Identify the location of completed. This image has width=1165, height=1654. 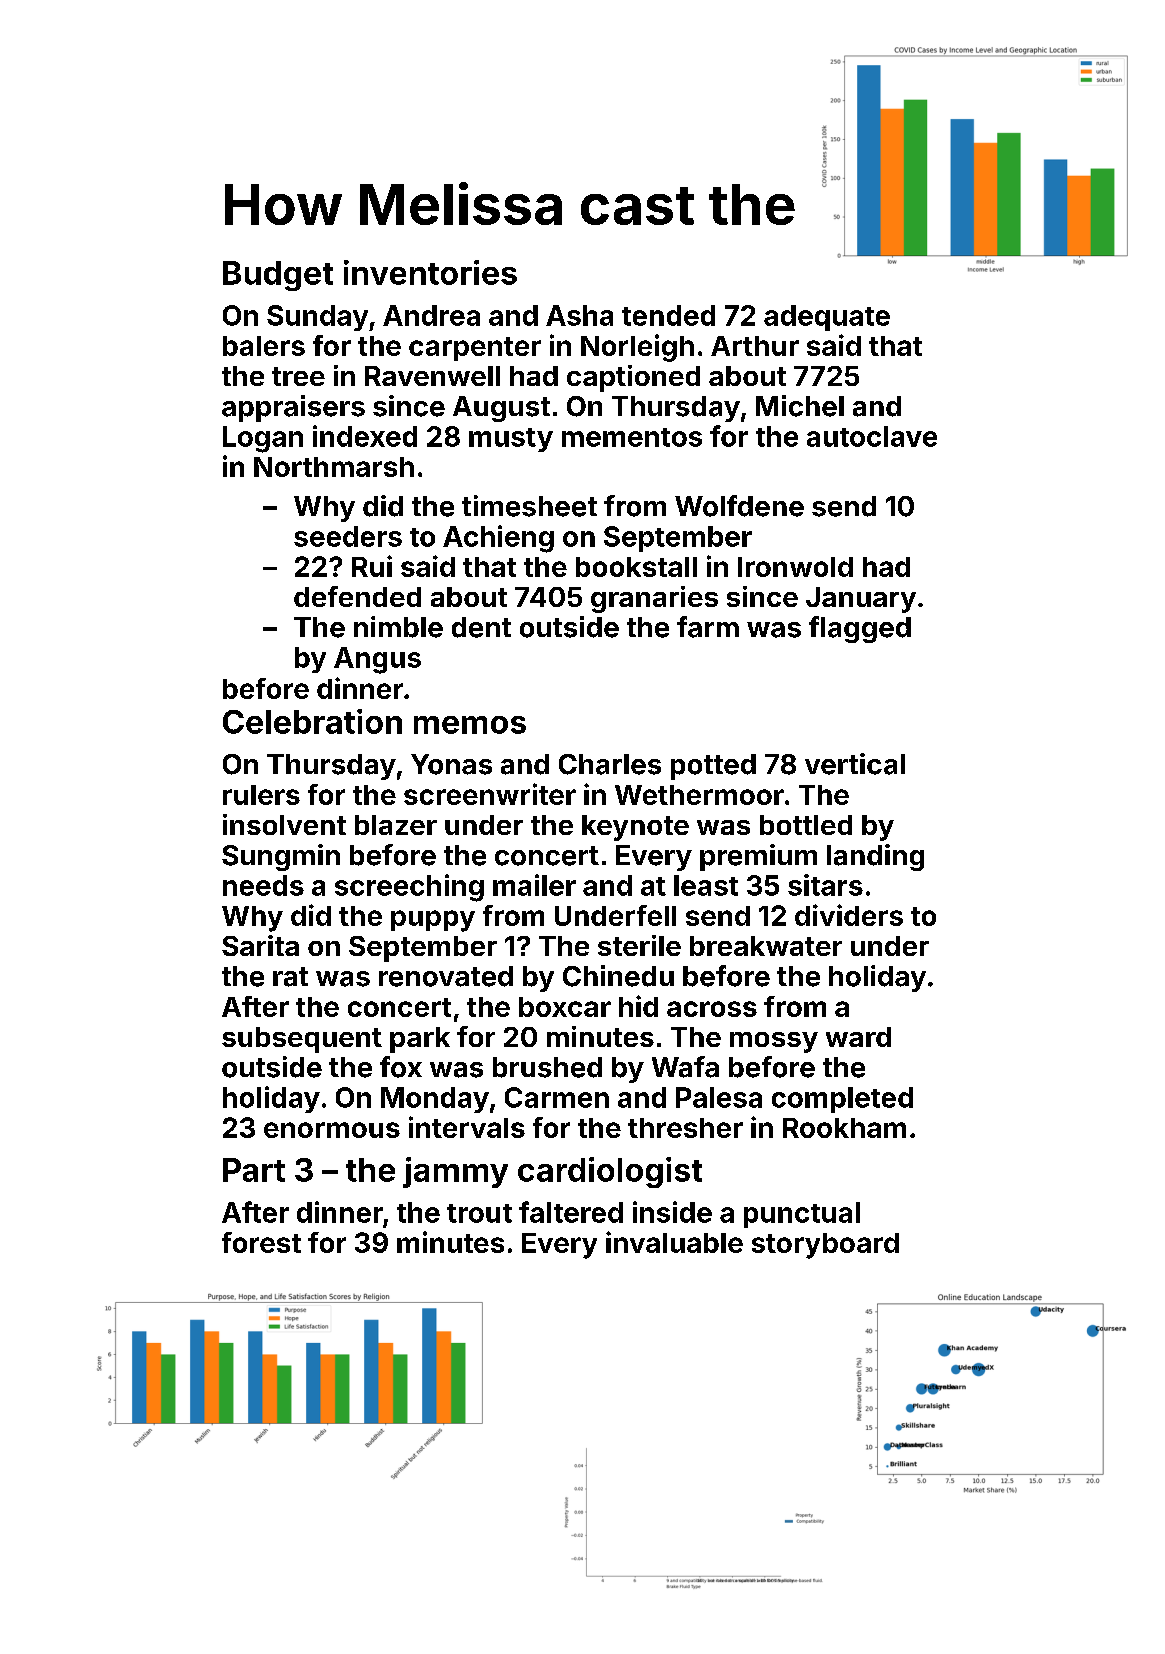
(842, 1100).
